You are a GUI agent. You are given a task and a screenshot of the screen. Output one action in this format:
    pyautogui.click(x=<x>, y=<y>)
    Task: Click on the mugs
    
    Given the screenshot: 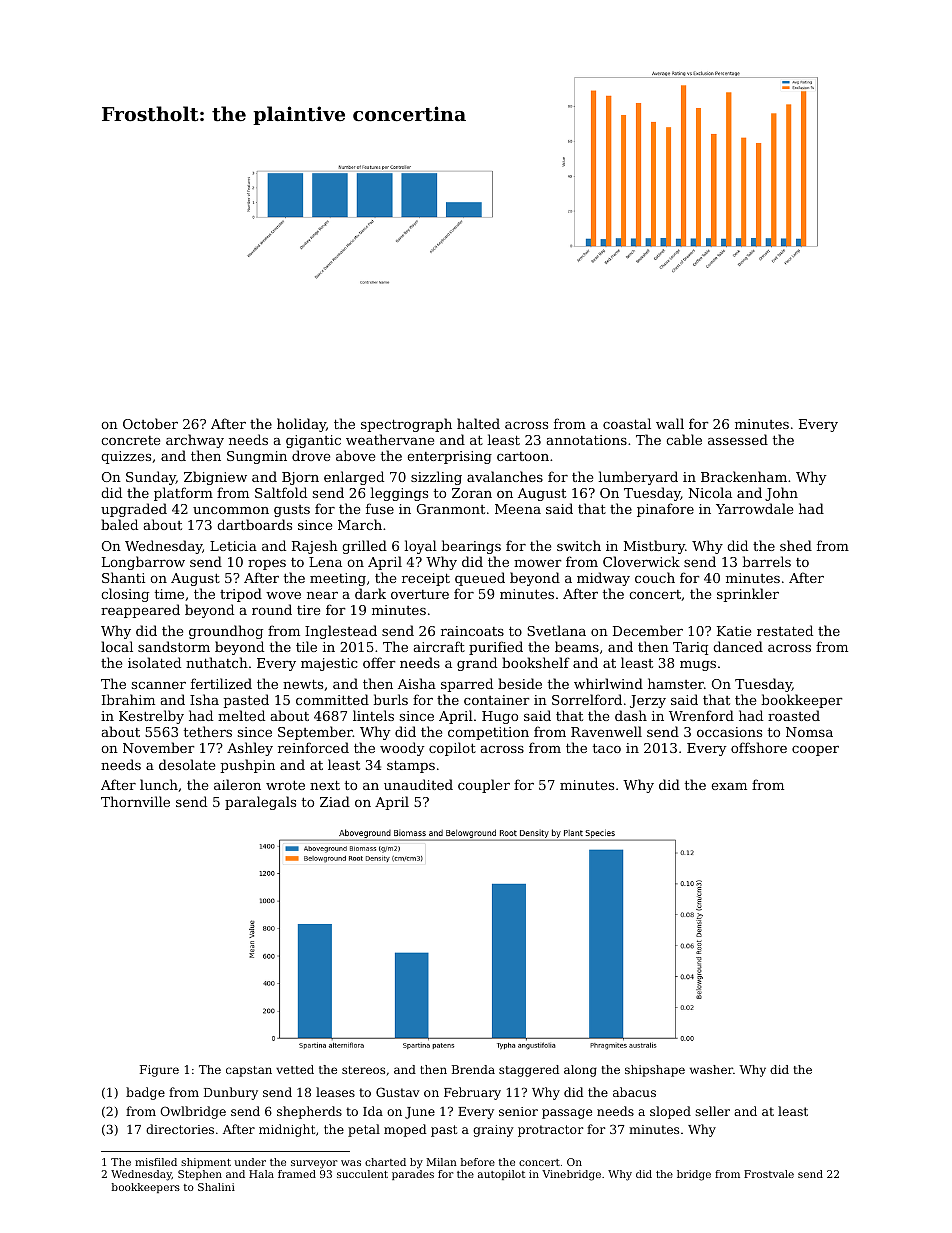 What is the action you would take?
    pyautogui.click(x=698, y=666)
